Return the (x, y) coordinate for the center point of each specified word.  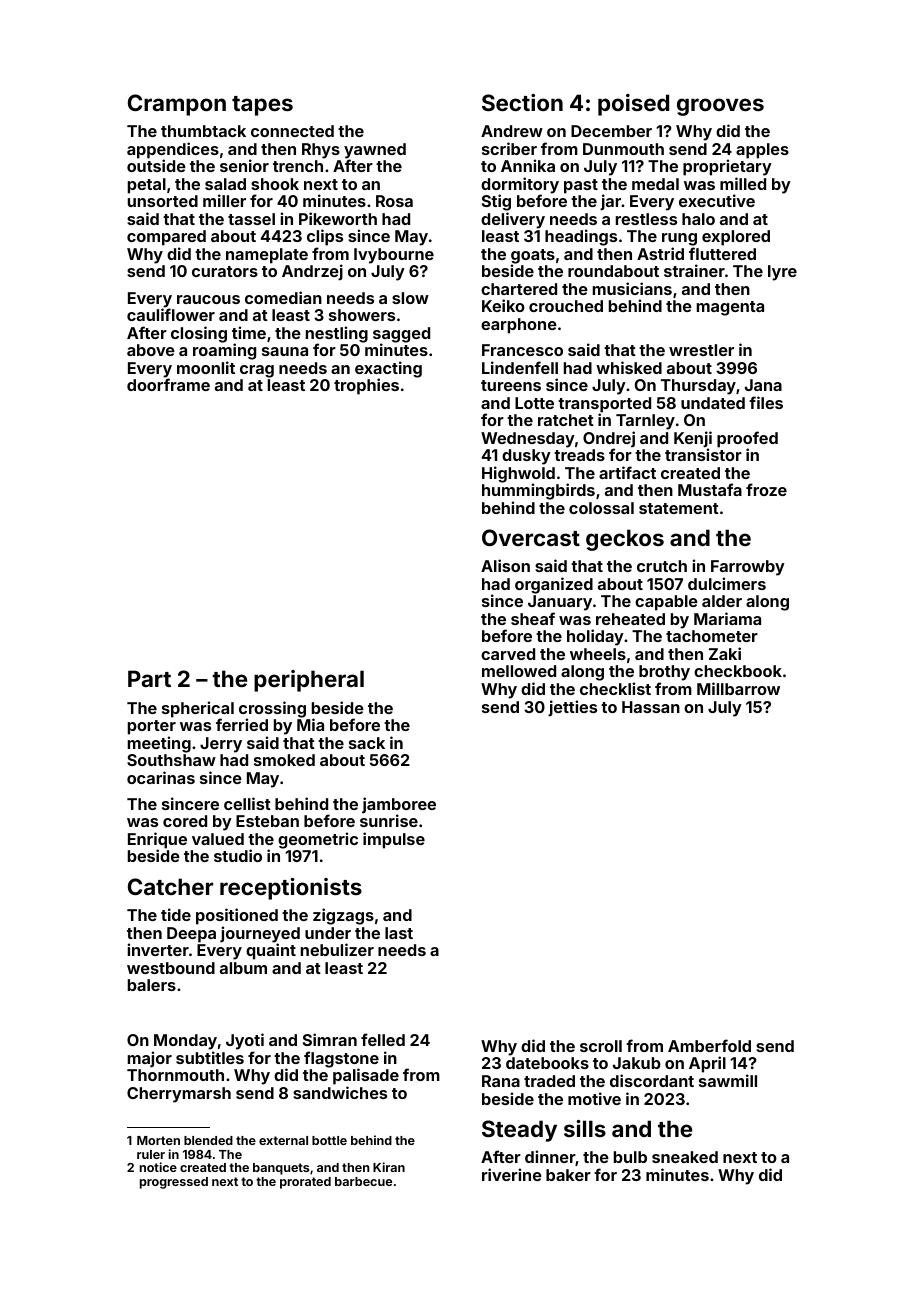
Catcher (170, 886)
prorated (305, 1183)
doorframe (168, 384)
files (766, 402)
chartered (519, 289)
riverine (512, 1174)
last (399, 933)
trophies (366, 386)
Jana (763, 385)
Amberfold (709, 1045)
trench (298, 166)
